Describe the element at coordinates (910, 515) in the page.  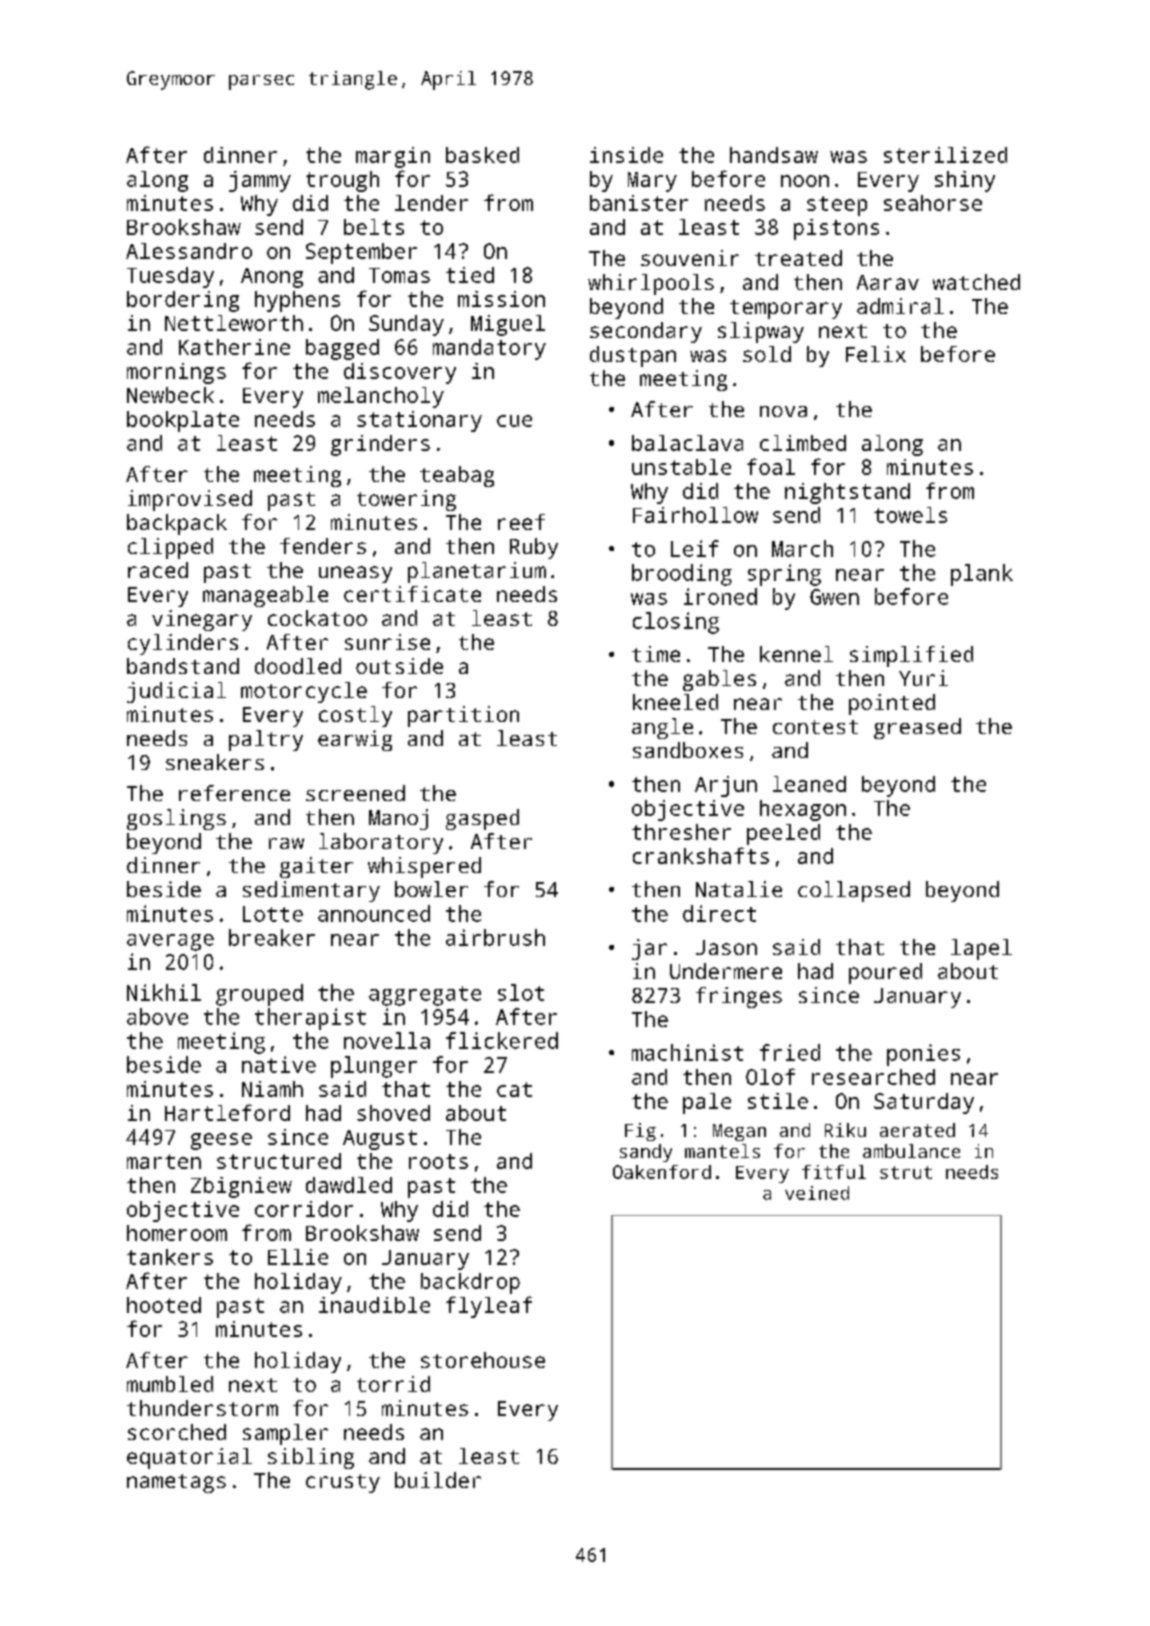
I see `towels` at that location.
